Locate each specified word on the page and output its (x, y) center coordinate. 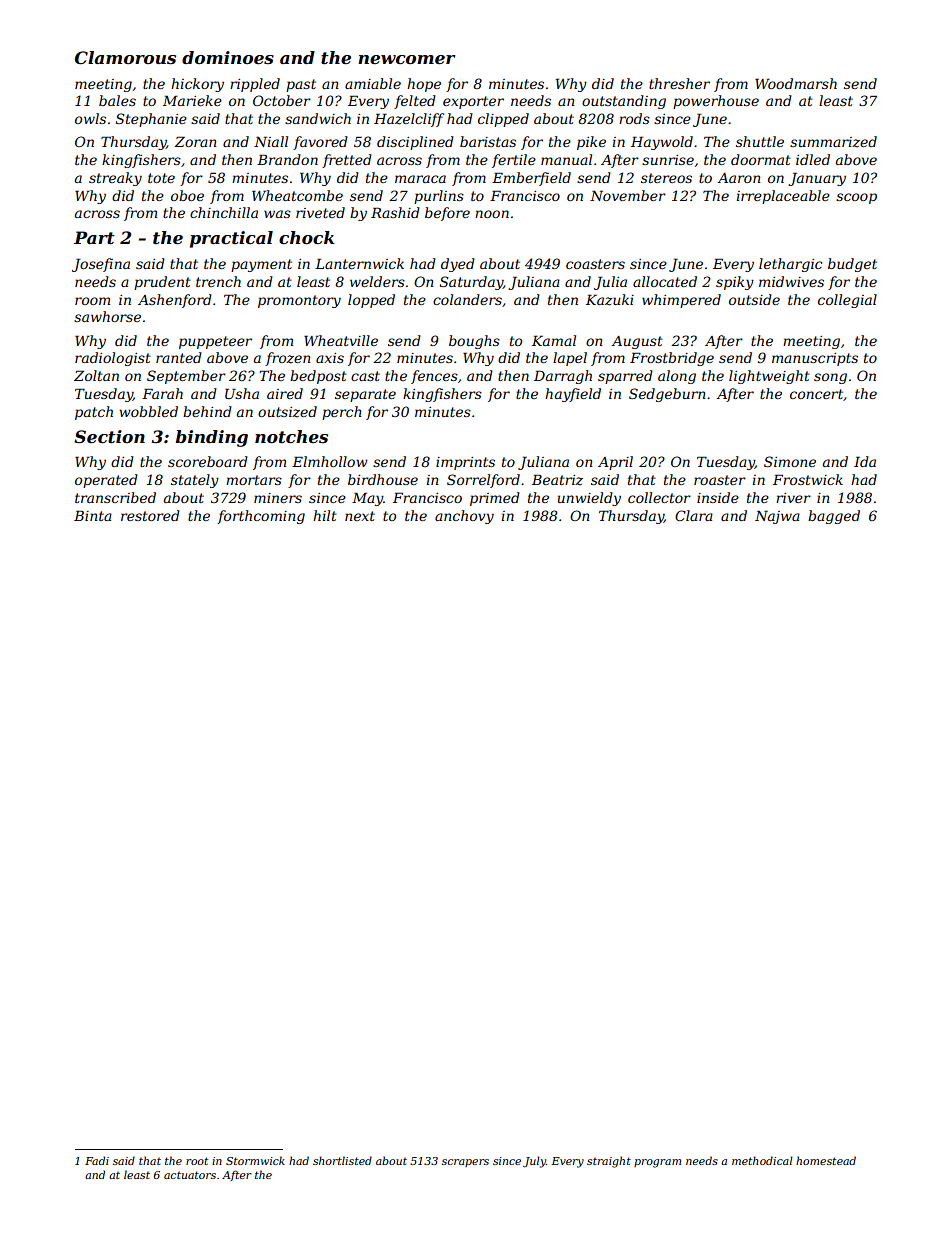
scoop (856, 198)
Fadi (97, 1160)
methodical (762, 1160)
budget (852, 265)
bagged (834, 517)
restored (150, 515)
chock (307, 237)
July (534, 1162)
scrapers (465, 1163)
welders (377, 281)
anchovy (464, 517)
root (197, 1161)
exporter (473, 102)
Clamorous (125, 58)
